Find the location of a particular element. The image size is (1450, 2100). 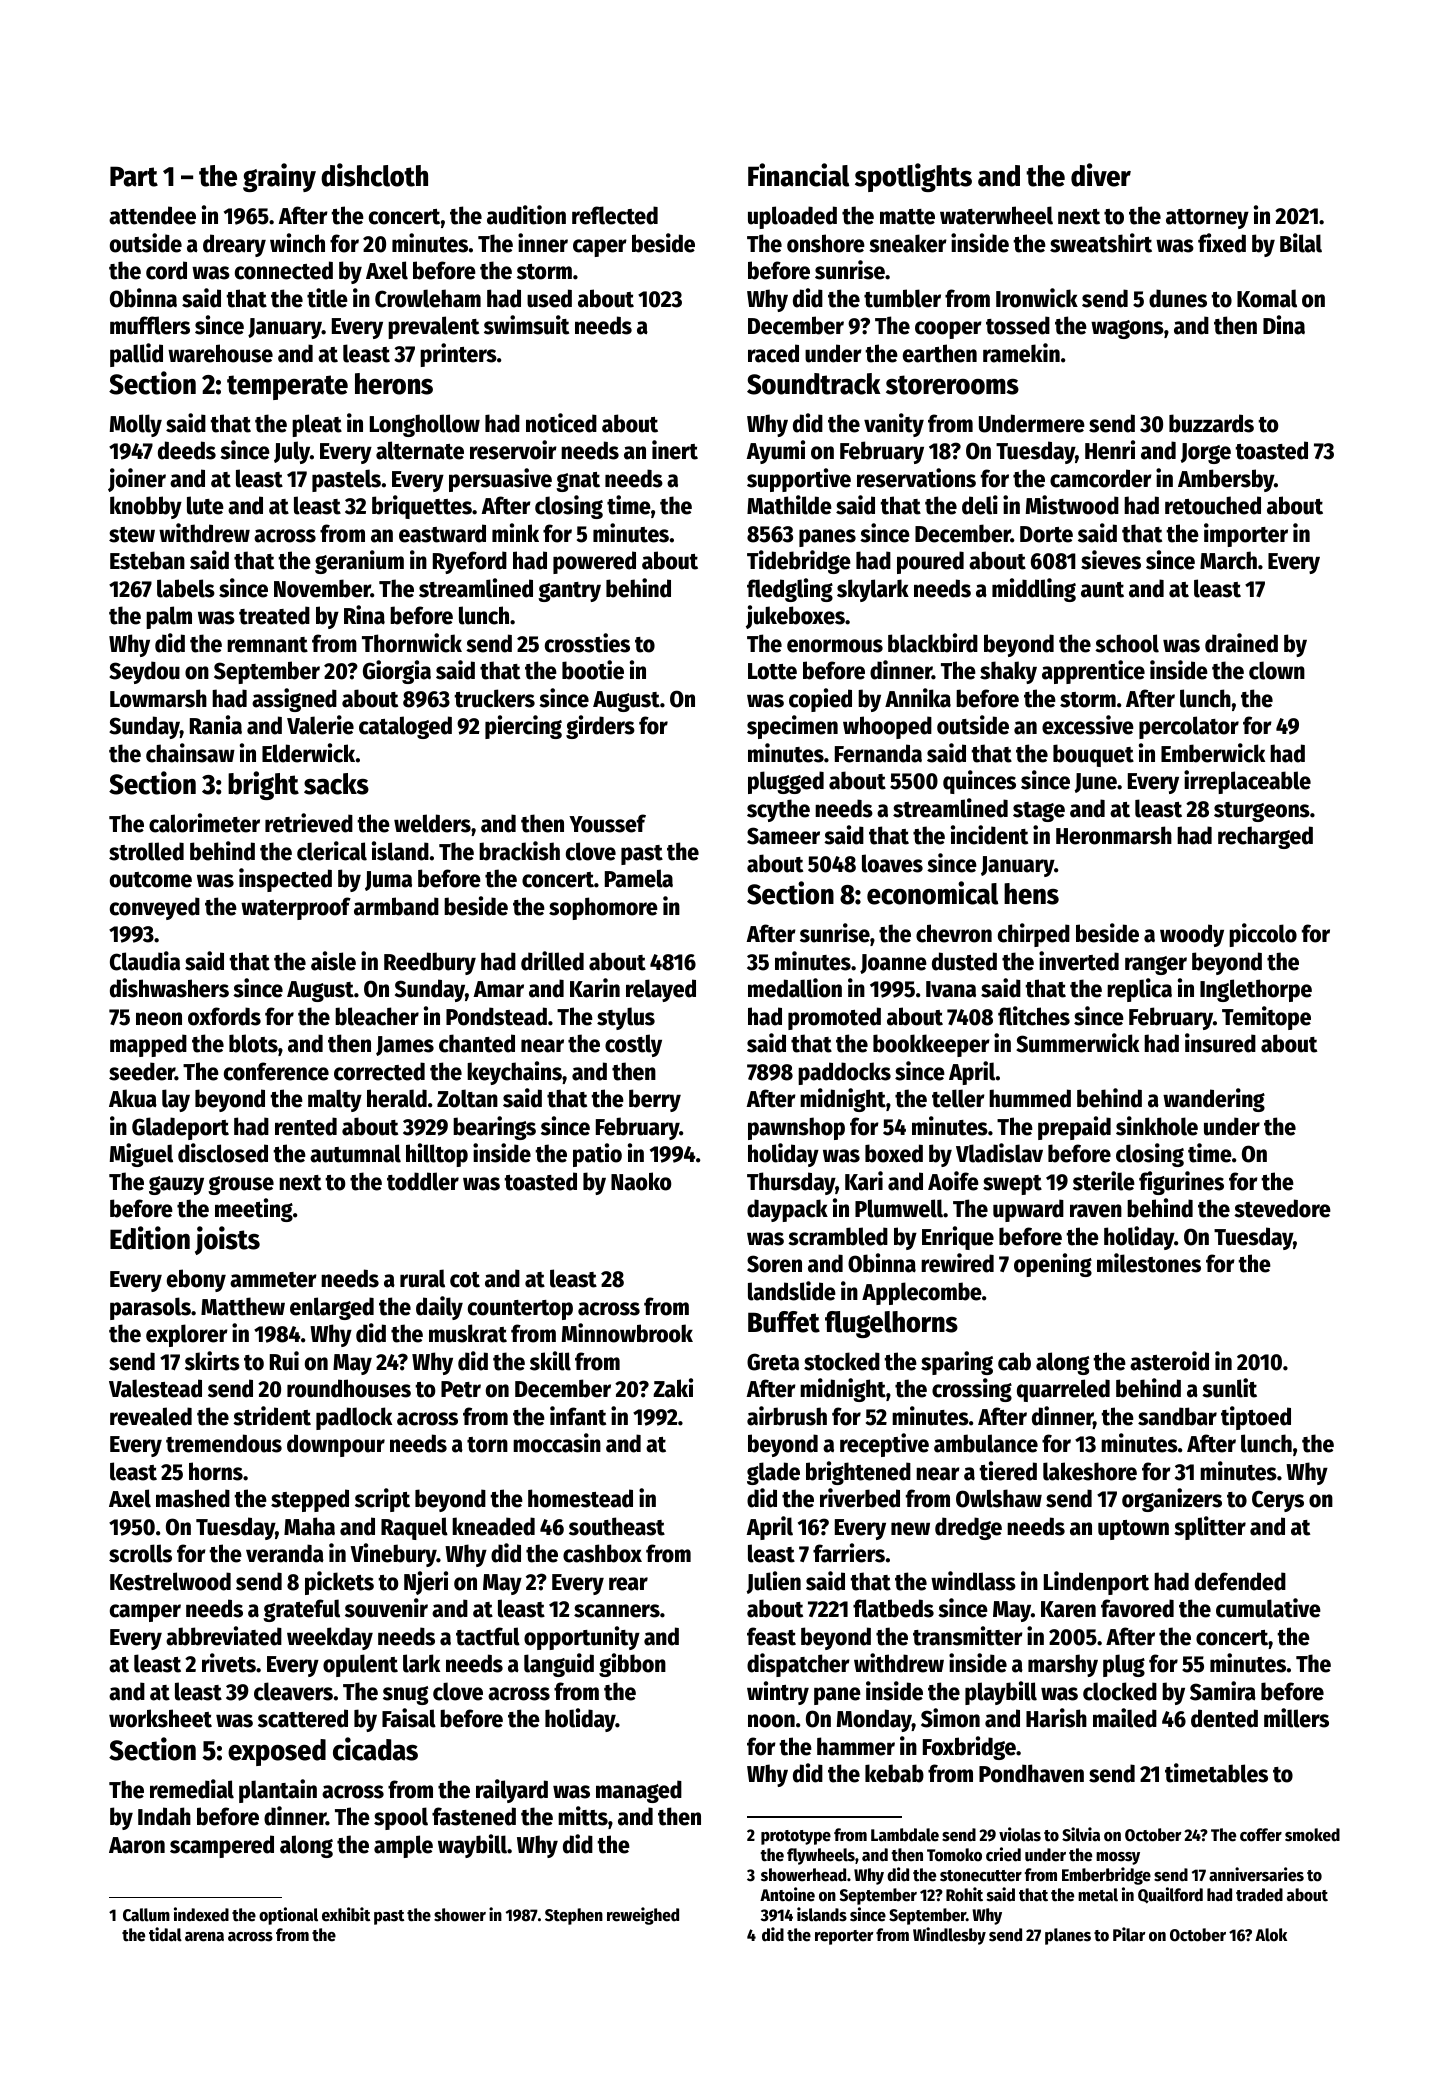

Part is located at coordinates (134, 176).
